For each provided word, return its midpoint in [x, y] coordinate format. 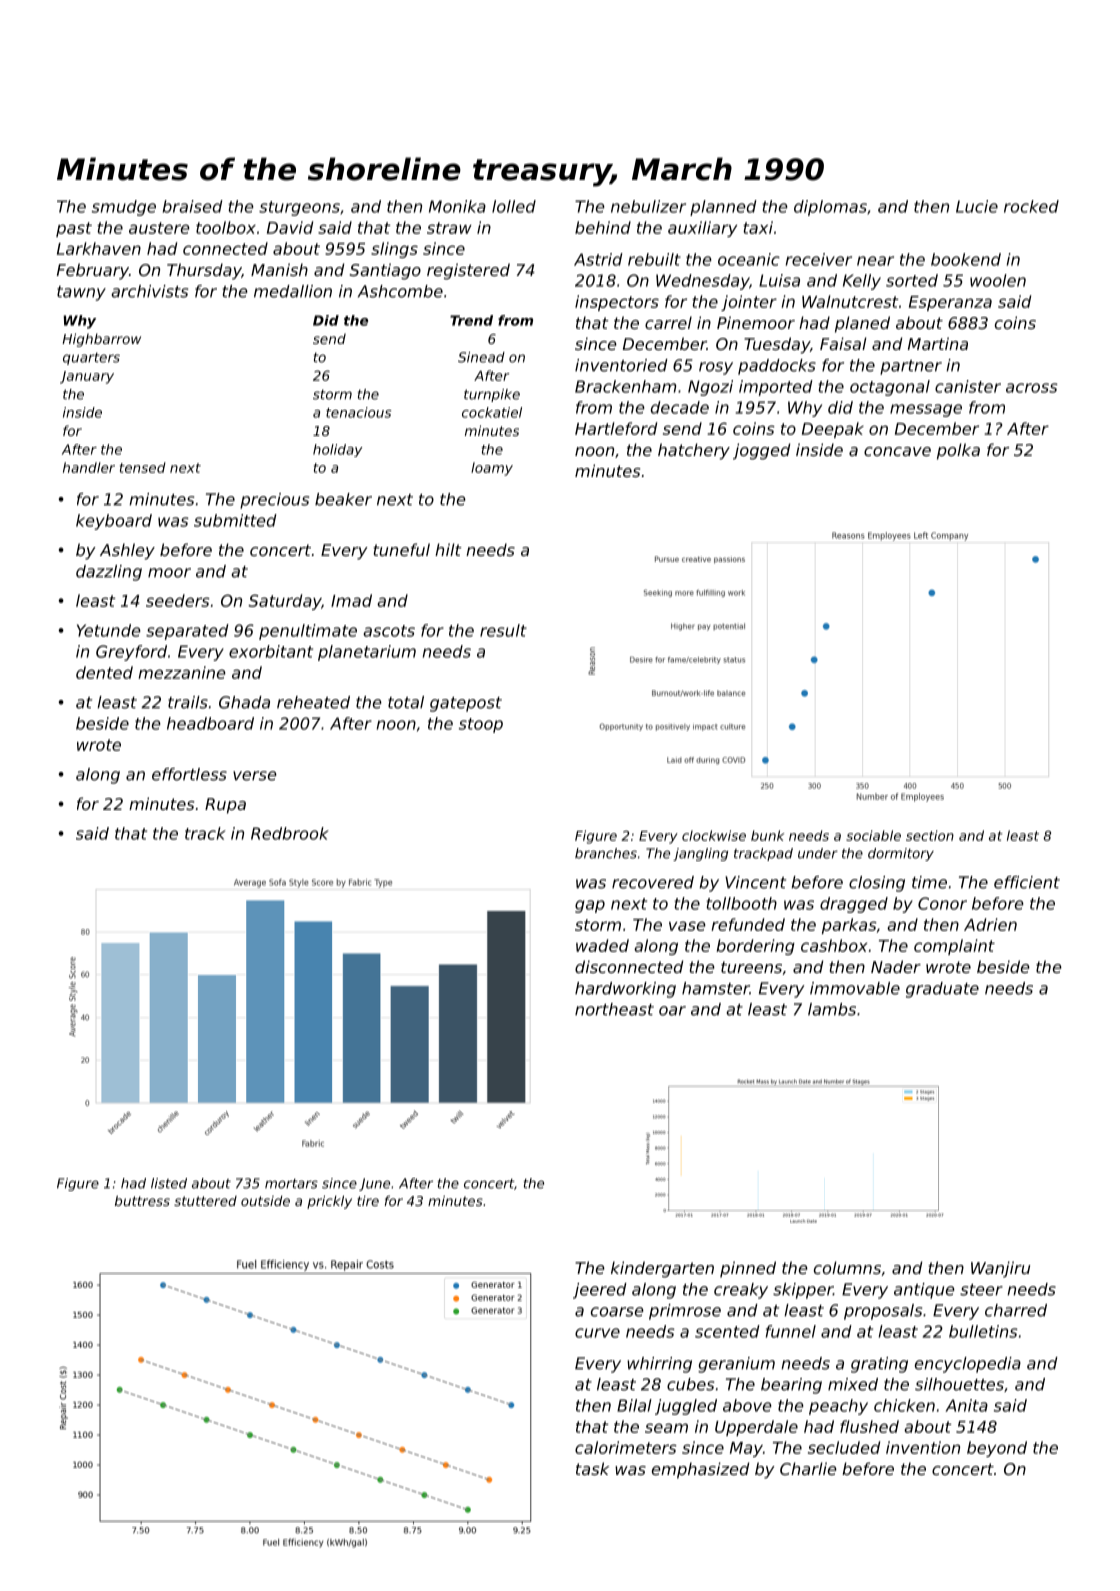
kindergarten [662, 1269]
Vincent [755, 882]
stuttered [205, 1201]
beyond [997, 1449]
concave [897, 451]
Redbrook [290, 833]
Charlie [808, 1468]
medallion [293, 291]
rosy [716, 368]
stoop [481, 725]
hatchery [694, 451]
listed [169, 1183]
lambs [832, 1009]
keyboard [114, 522]
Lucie [977, 206]
